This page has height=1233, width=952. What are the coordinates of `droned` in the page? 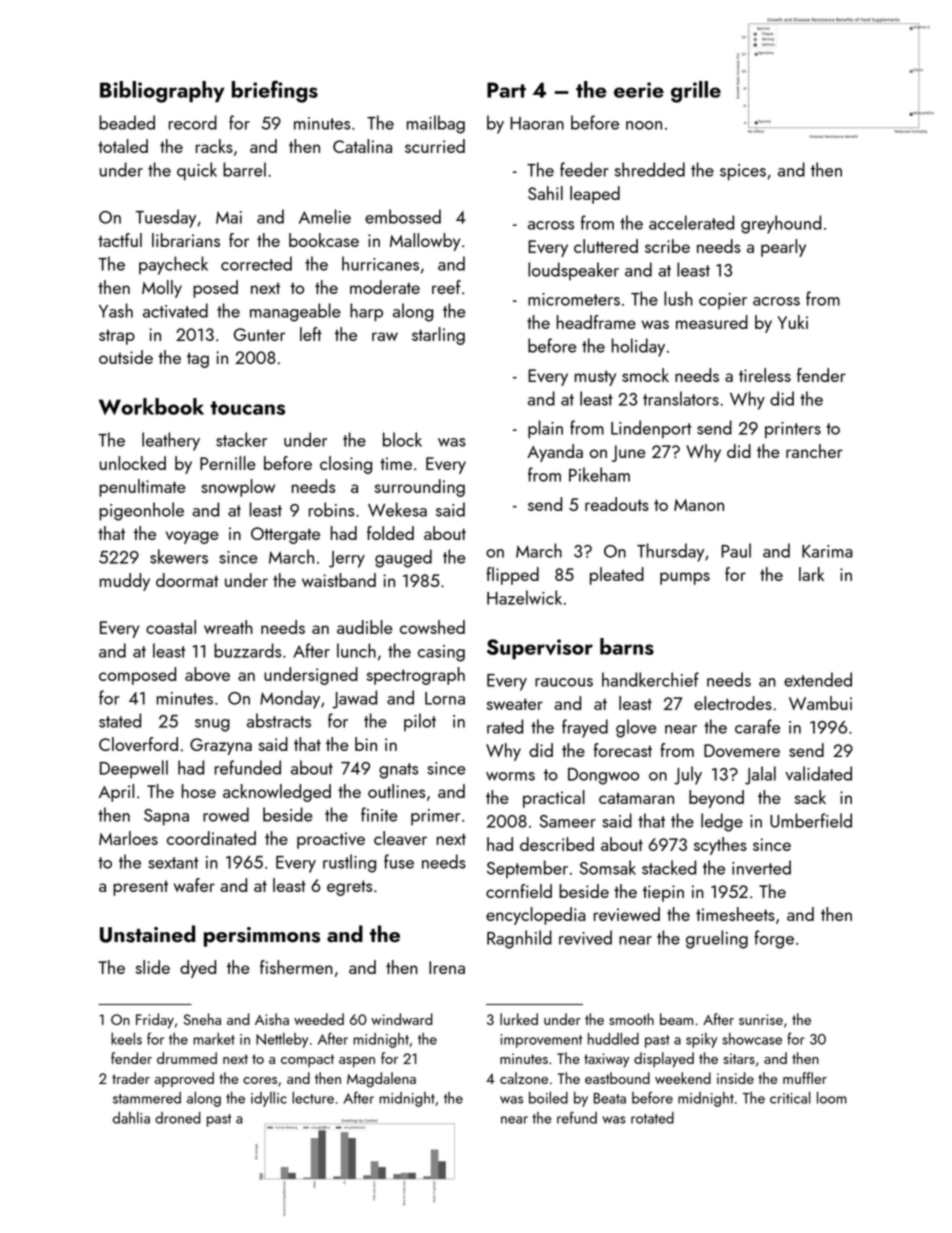 It's located at (178, 1118).
